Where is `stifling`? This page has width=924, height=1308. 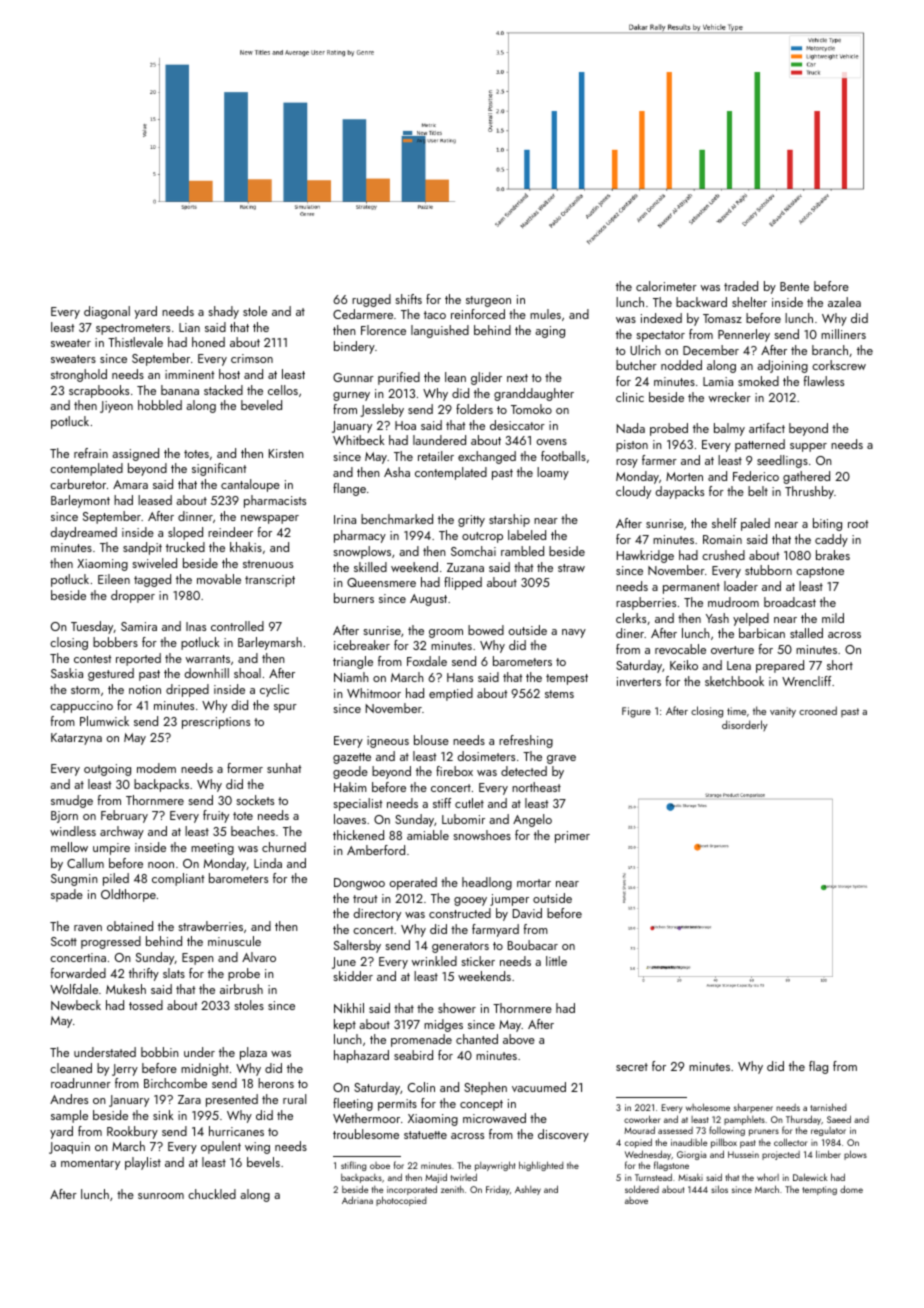 stifling is located at coordinates (353, 1166).
